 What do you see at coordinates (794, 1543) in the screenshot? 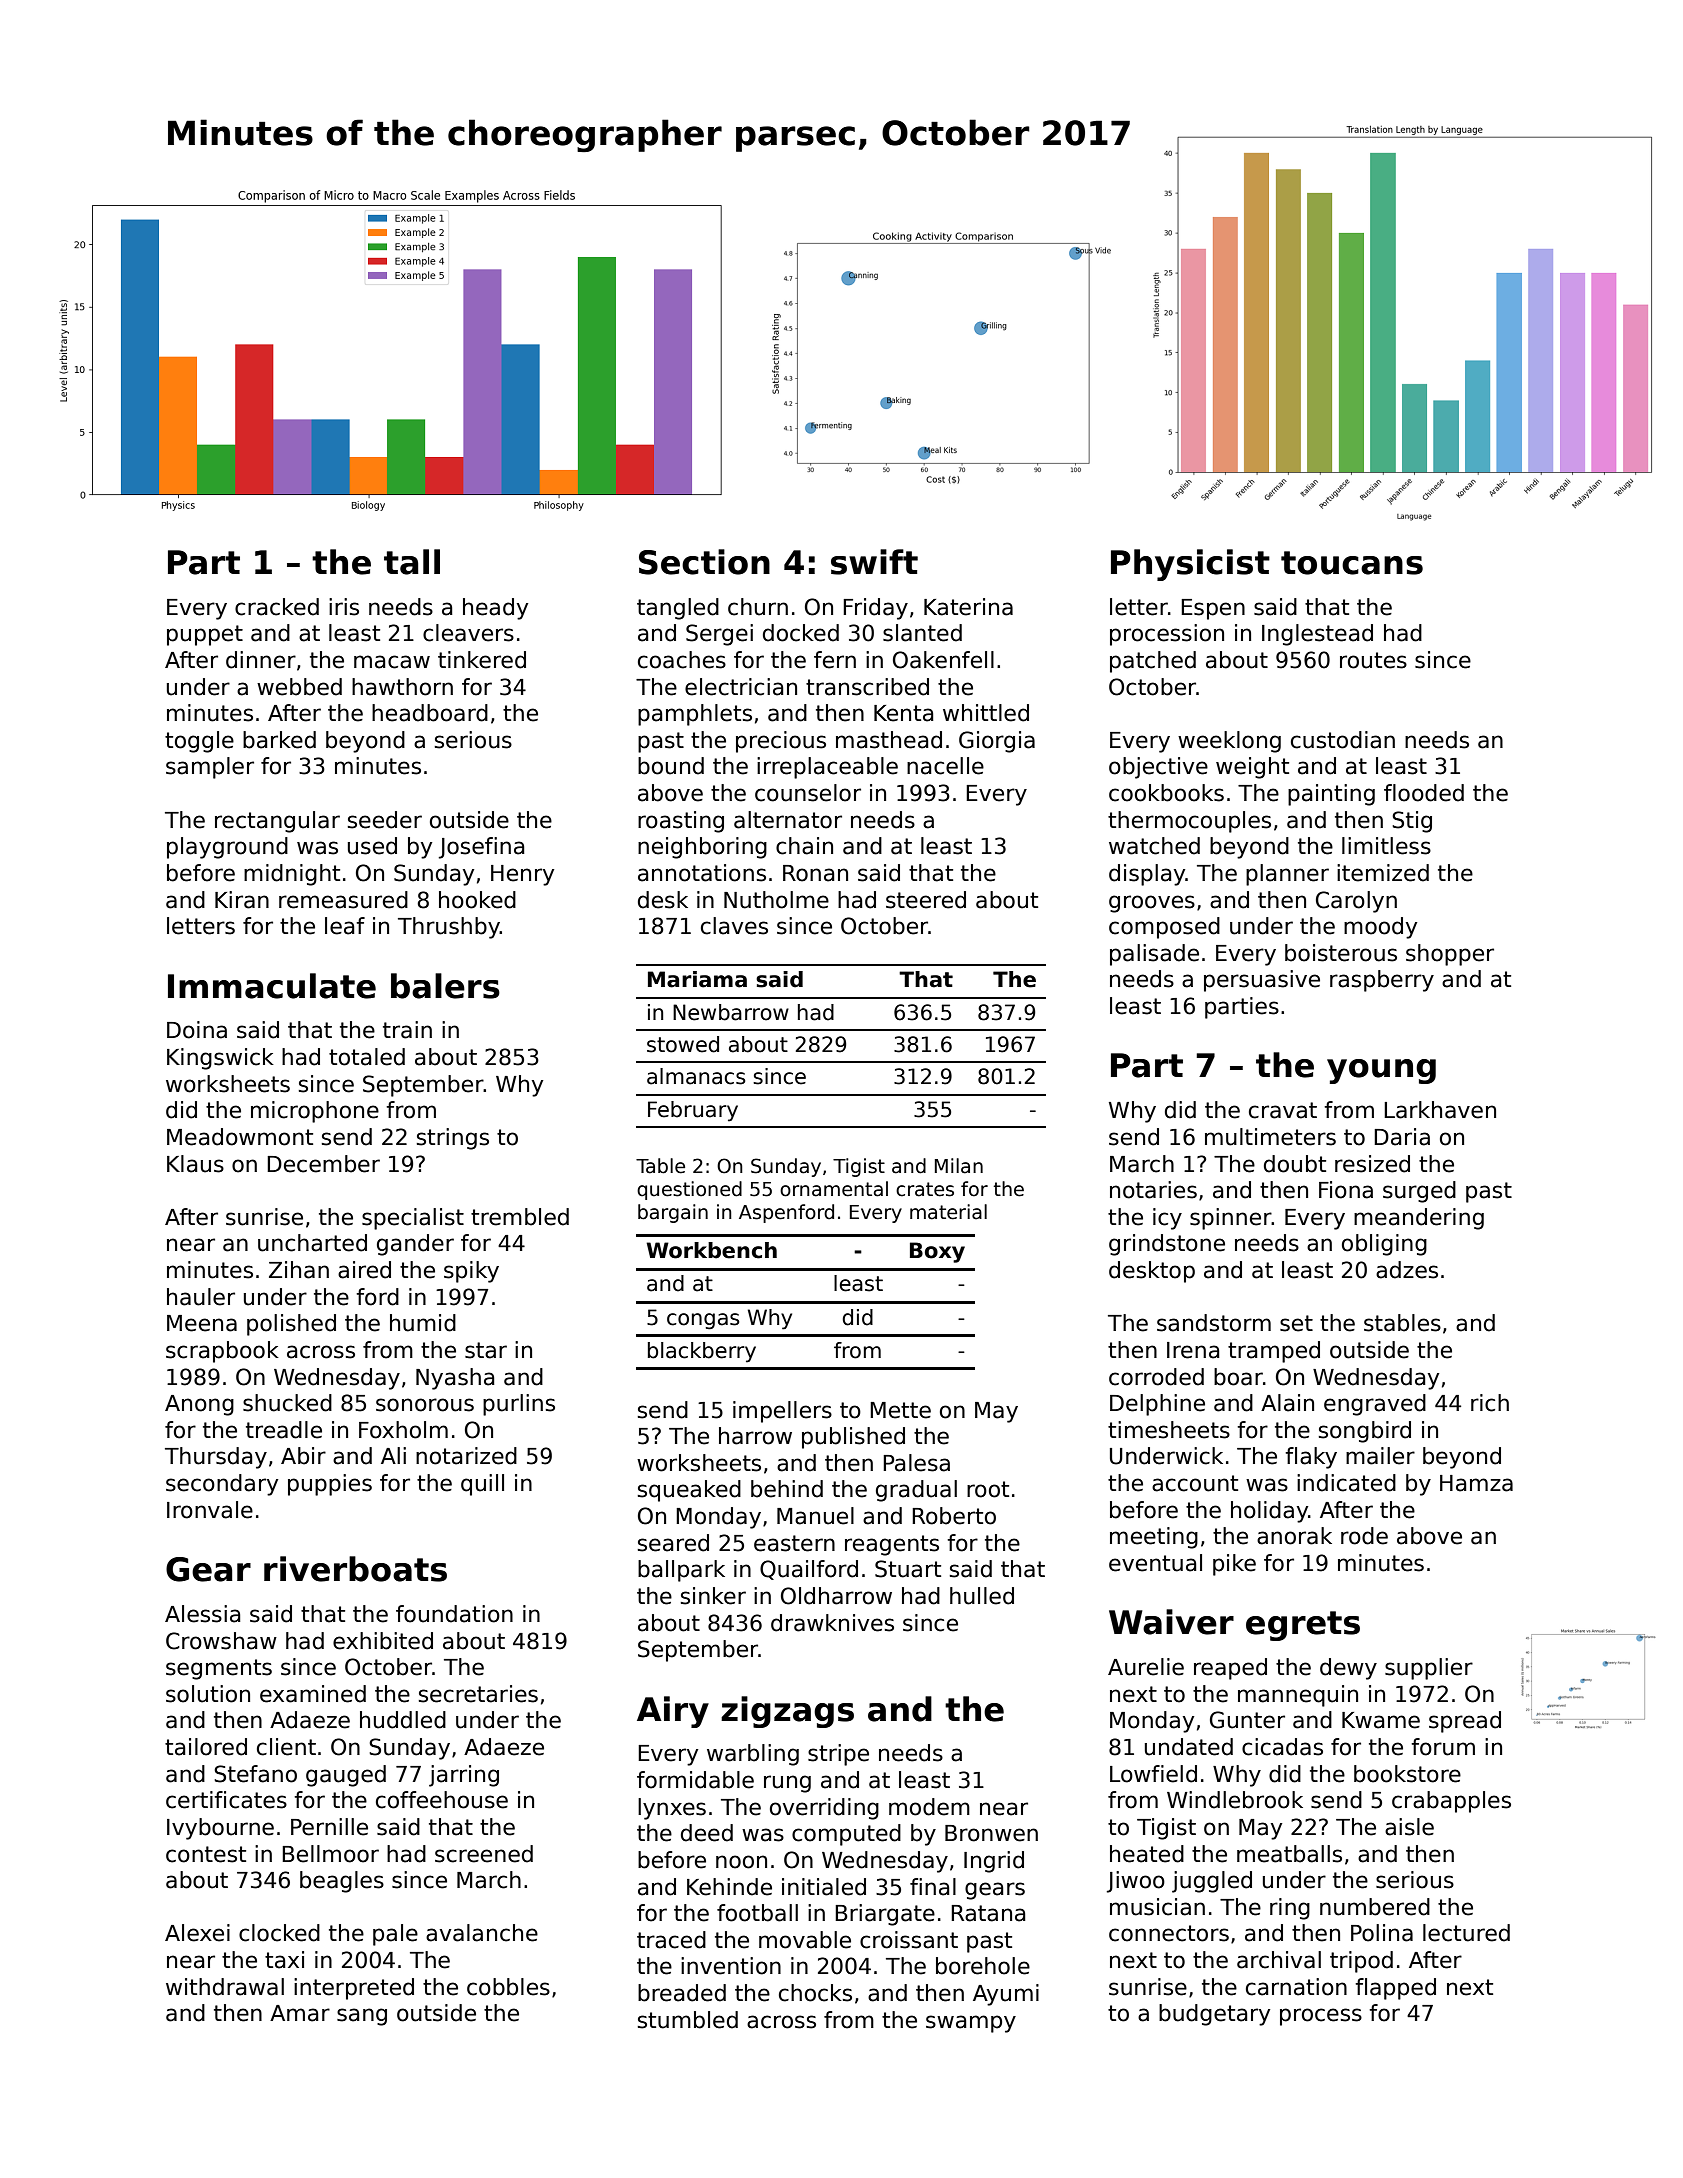
I see `eastern` at bounding box center [794, 1543].
